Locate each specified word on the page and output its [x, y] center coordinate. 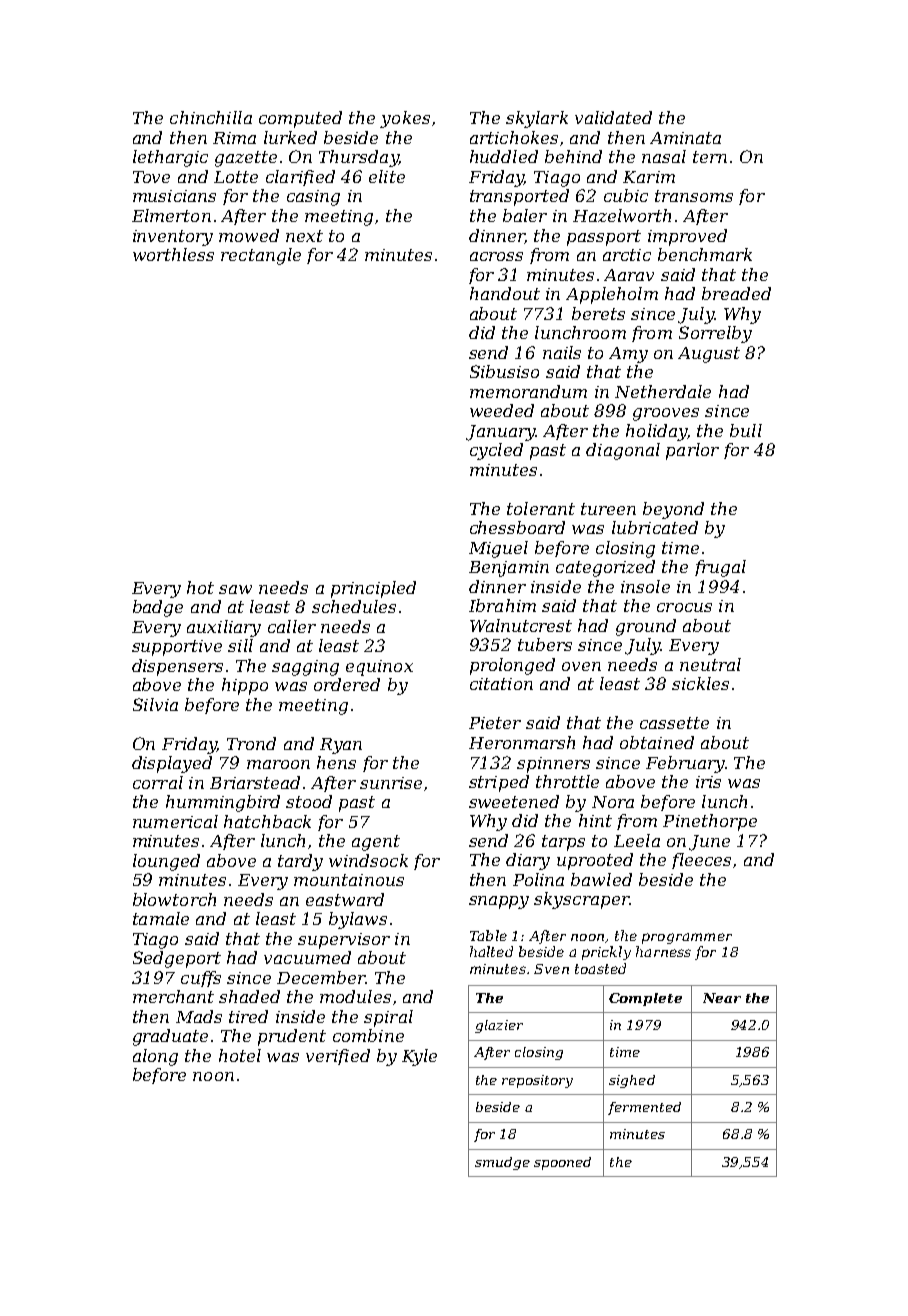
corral [158, 782]
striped [499, 783]
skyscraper [581, 900]
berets [598, 313]
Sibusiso [504, 371]
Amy [628, 355]
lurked [290, 137]
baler [525, 215]
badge [158, 608]
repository [537, 1081]
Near [722, 998]
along [155, 1057]
